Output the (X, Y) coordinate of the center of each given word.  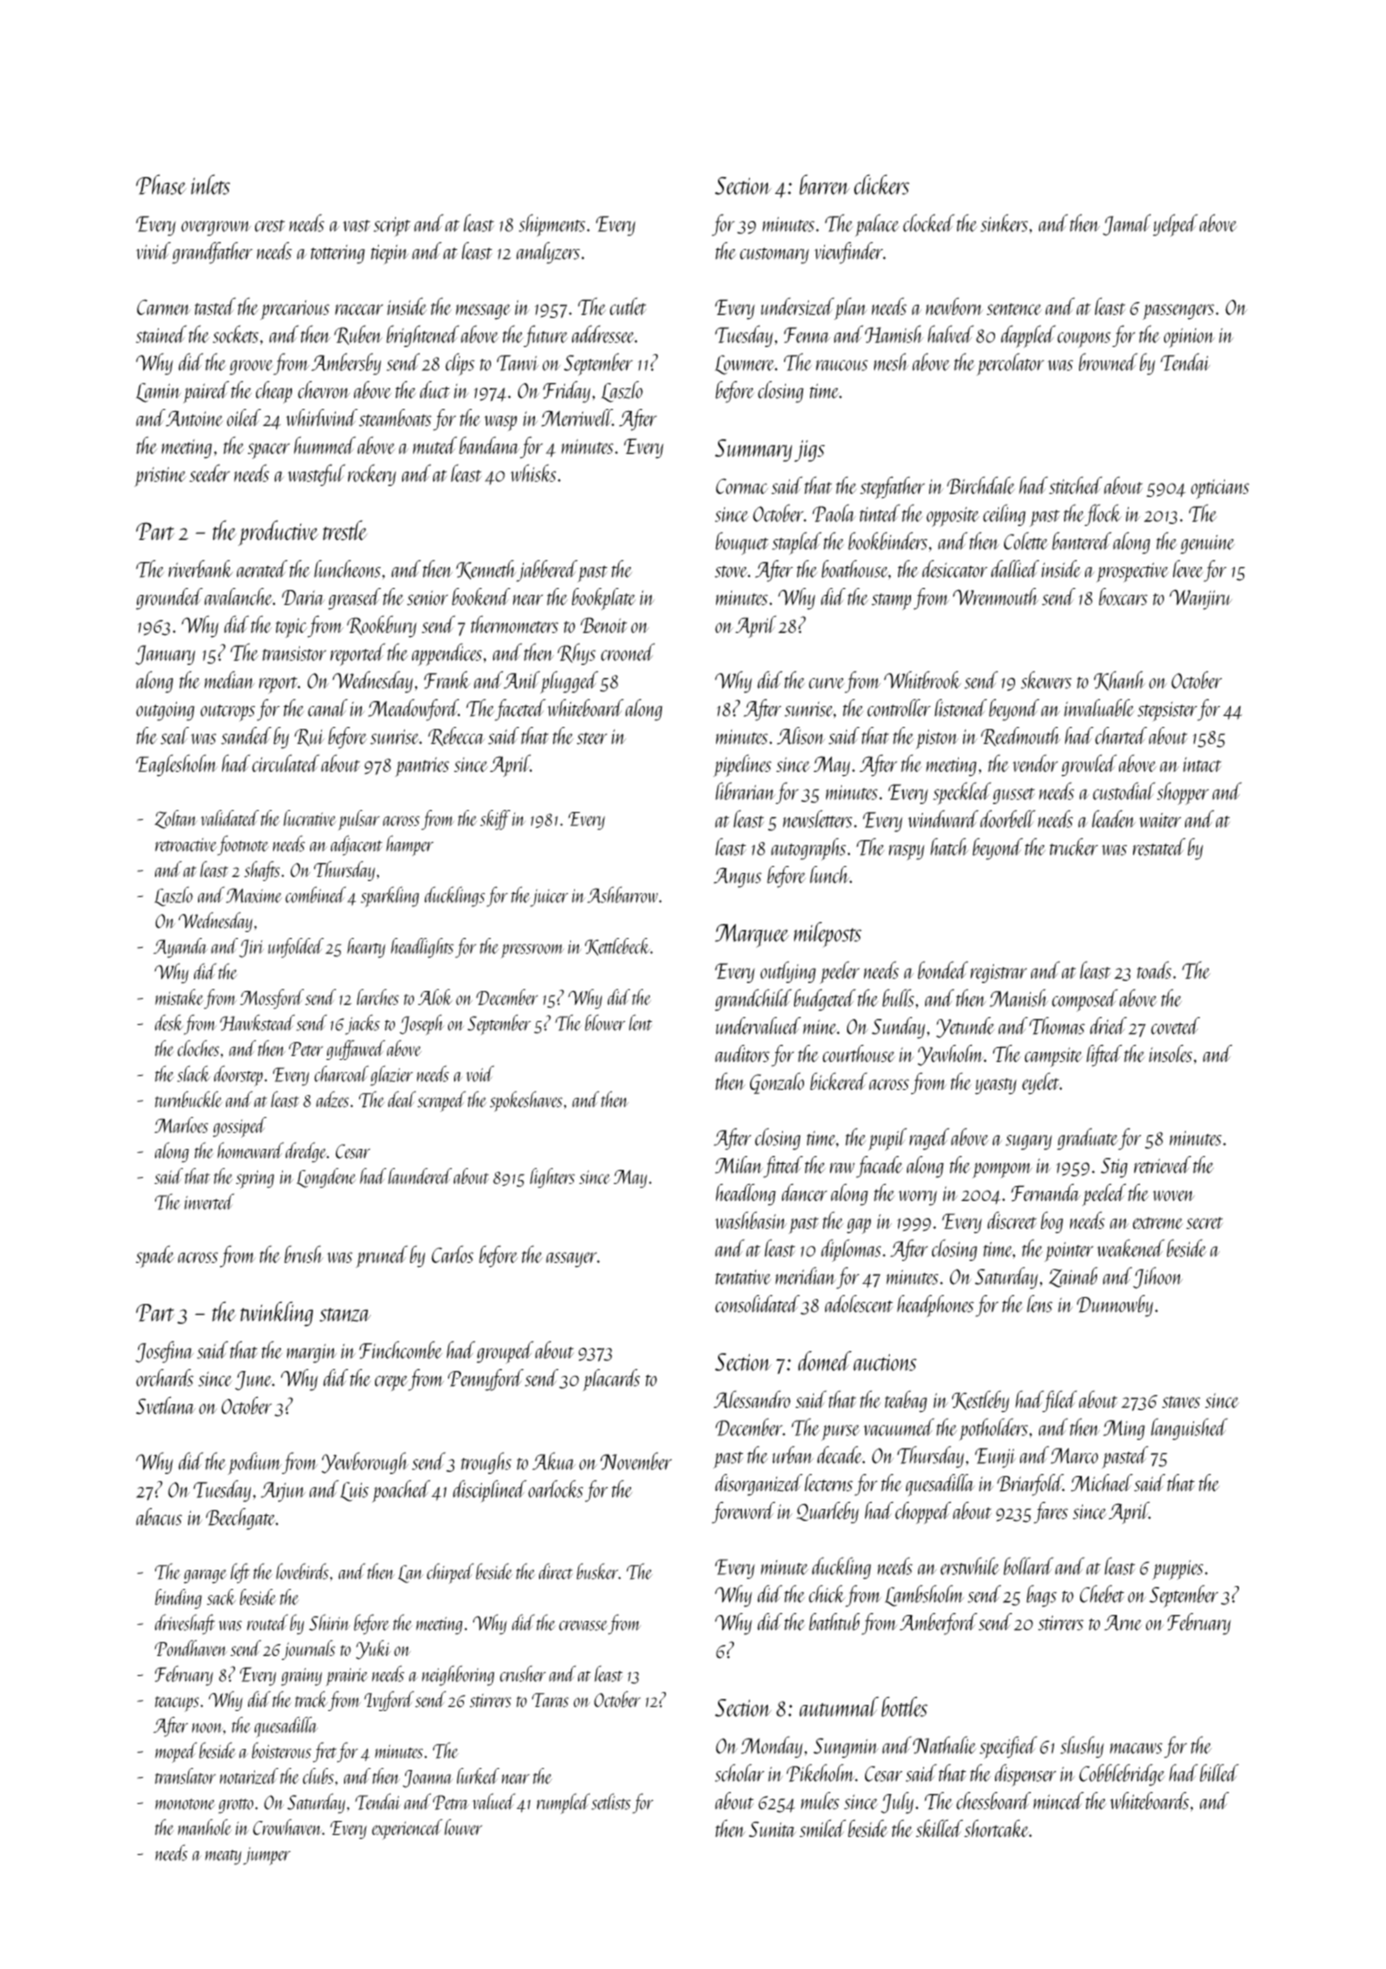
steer (592, 738)
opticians (1220, 489)
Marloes (181, 1125)
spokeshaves (526, 1101)
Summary (753, 450)
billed (1219, 1773)
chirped (450, 1573)
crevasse (583, 1625)
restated (1159, 847)
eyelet (1040, 1083)
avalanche (238, 596)
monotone (185, 1804)
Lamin (158, 393)
